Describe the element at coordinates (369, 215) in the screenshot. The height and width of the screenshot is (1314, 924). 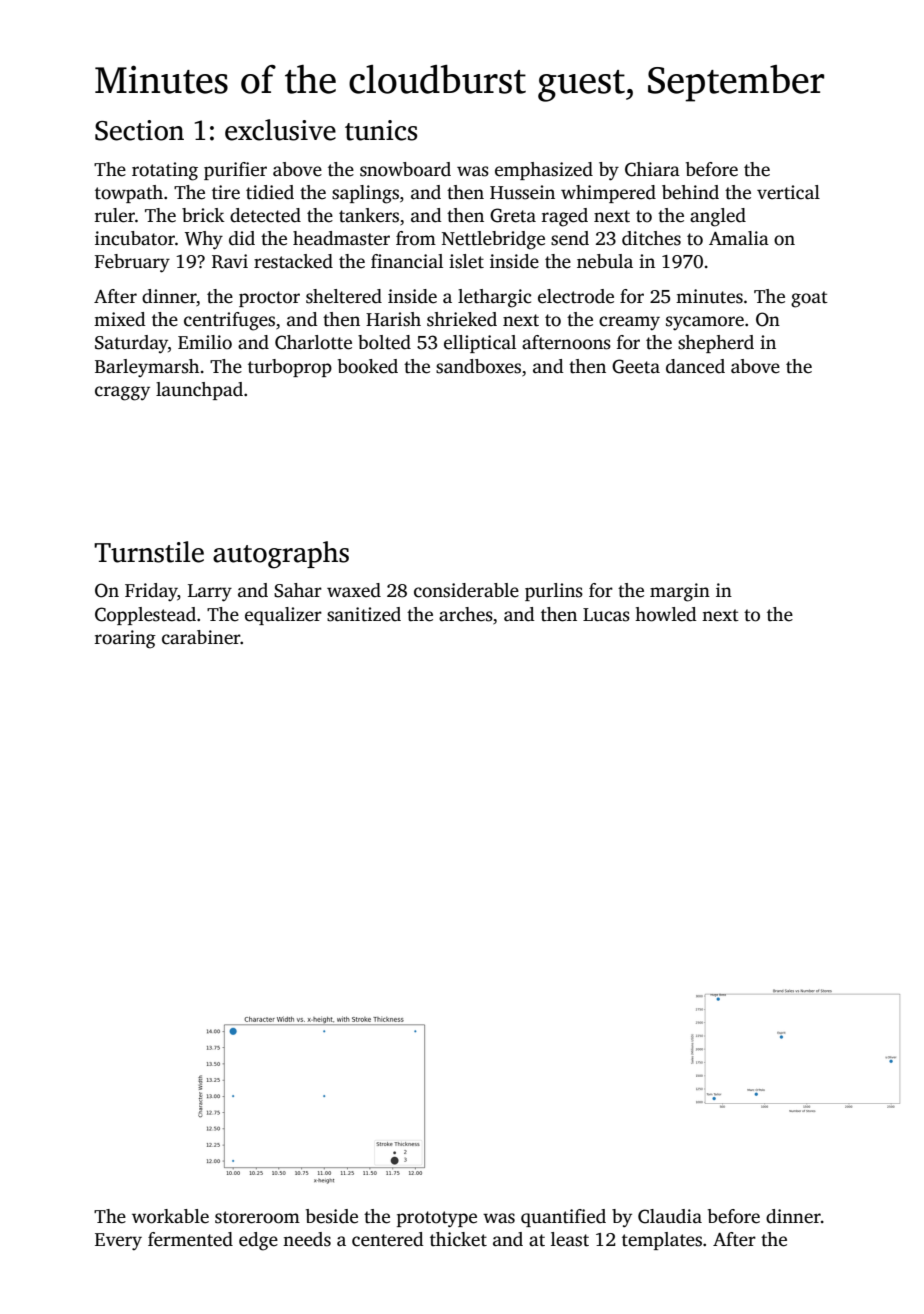
I see `tankers` at that location.
